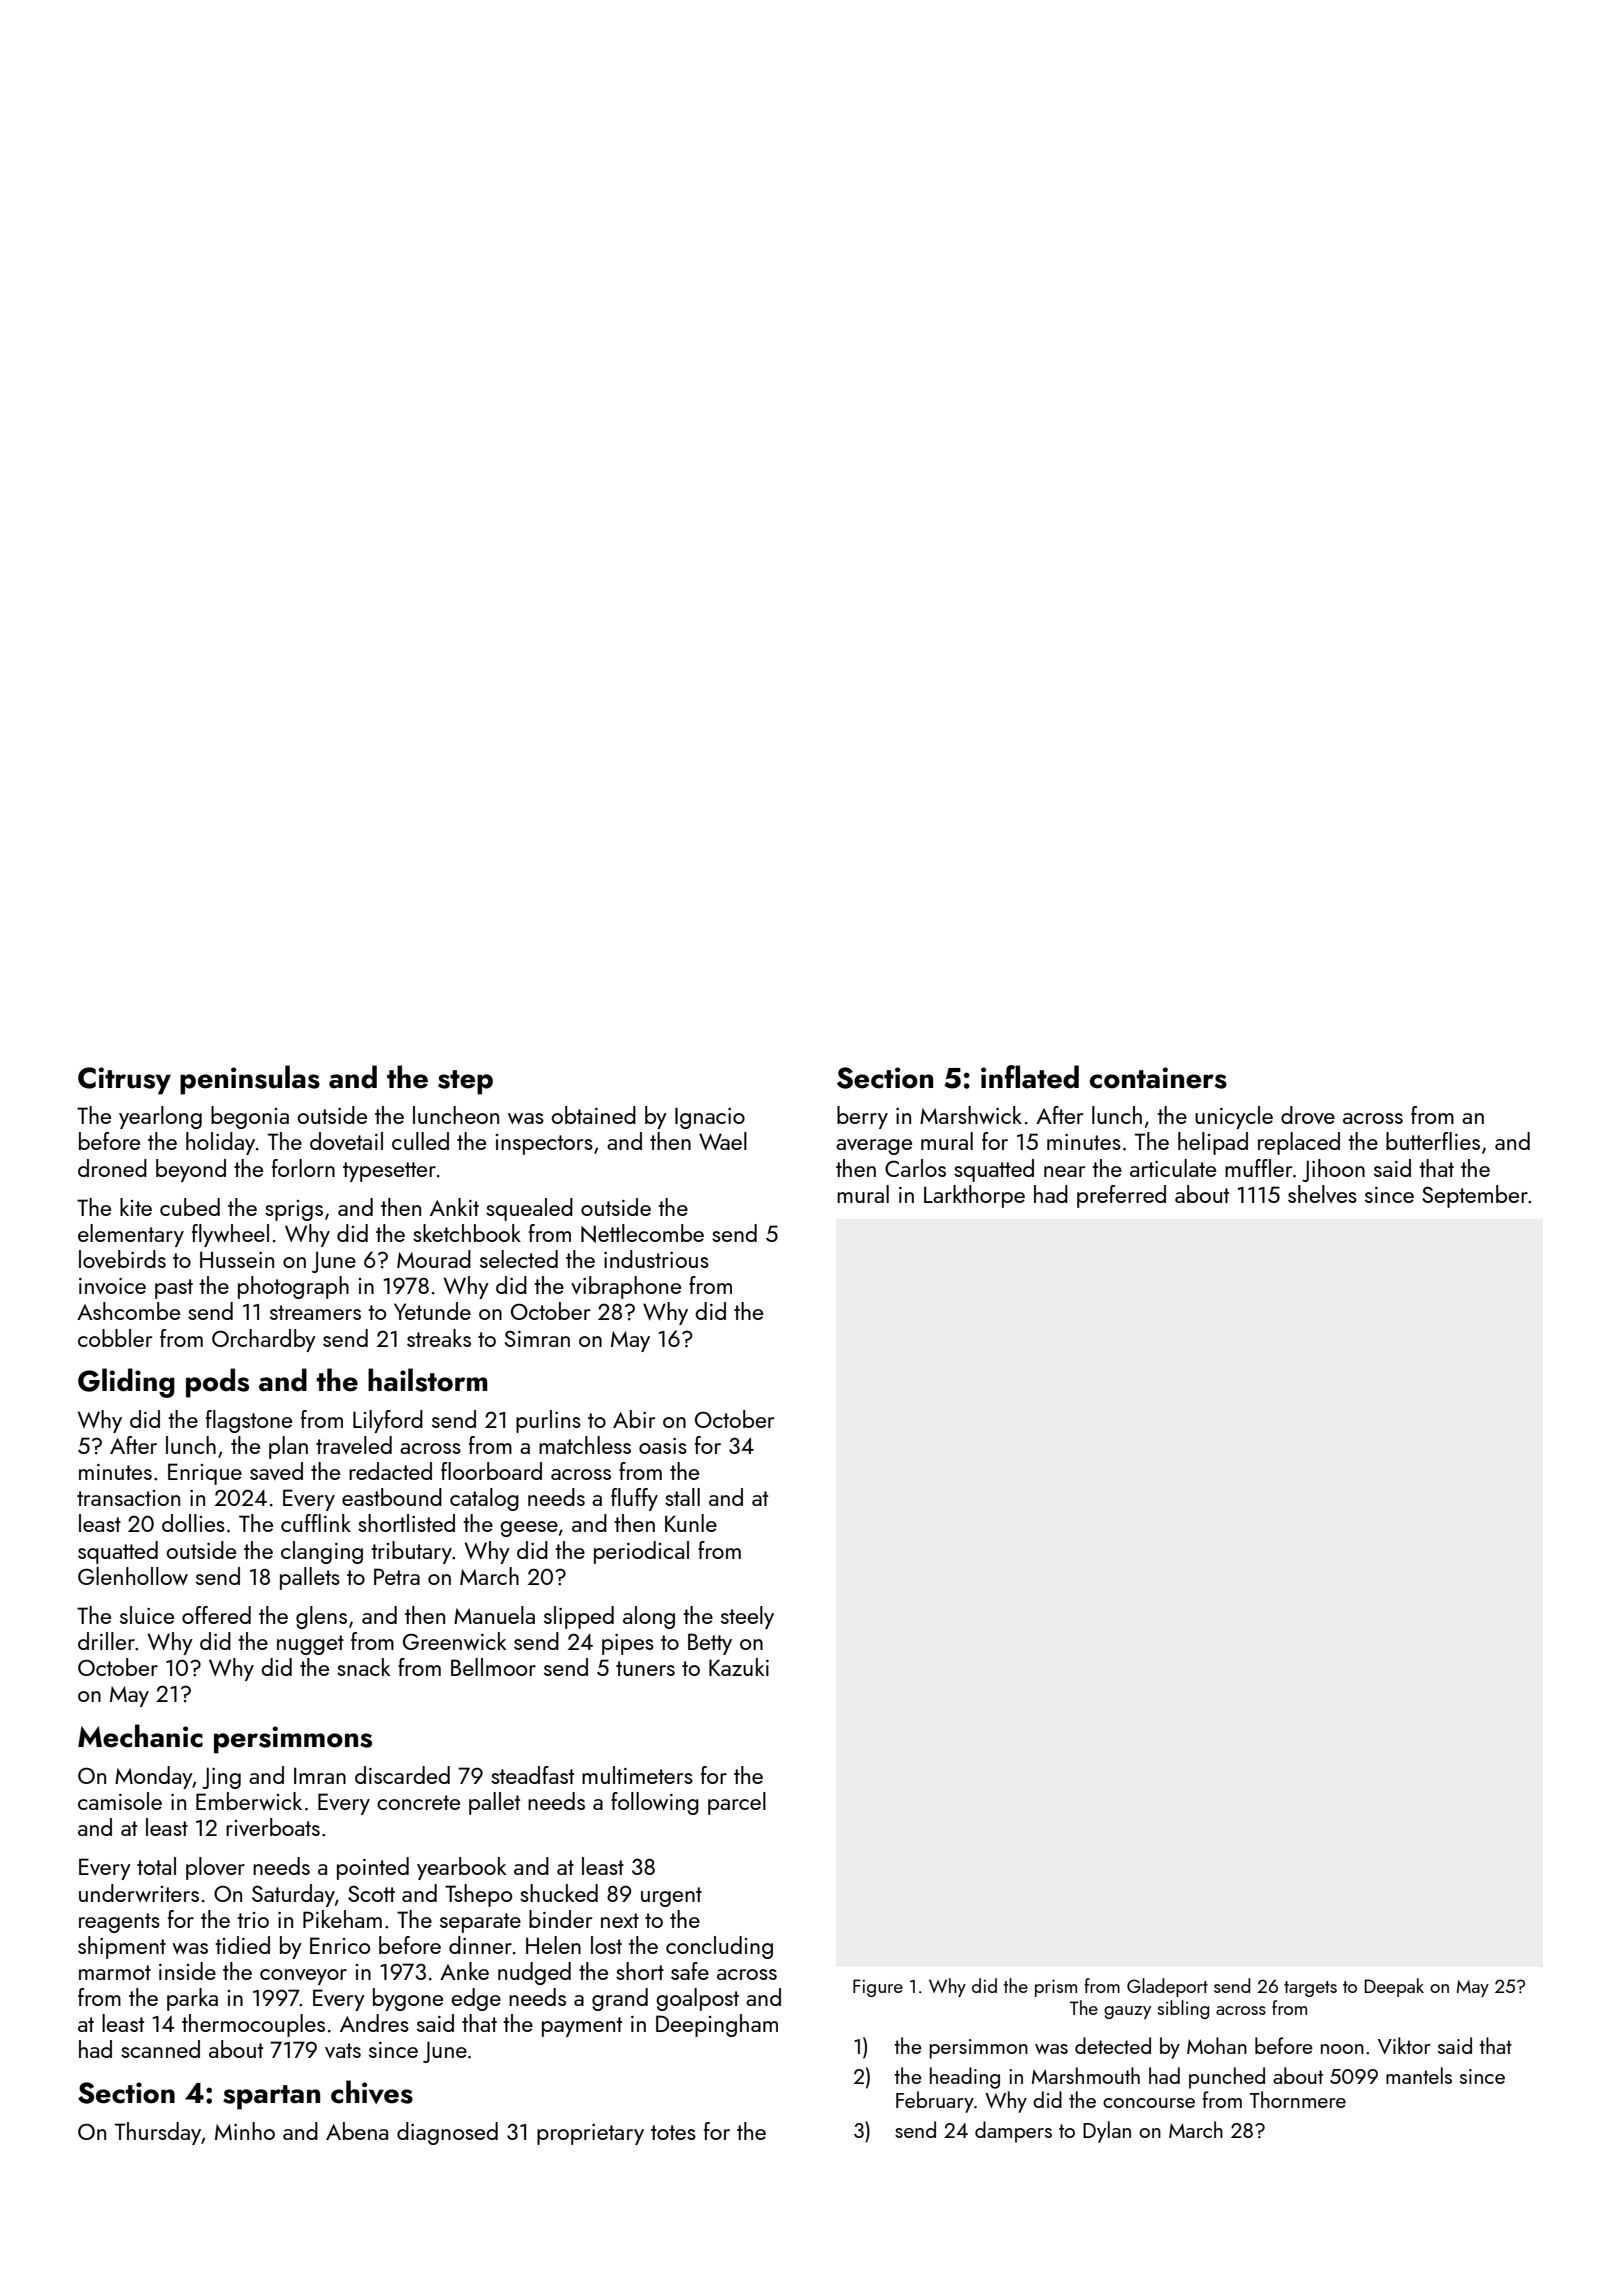 This screenshot has height=2292, width=1620. I want to click on Kunle, so click(691, 1523).
